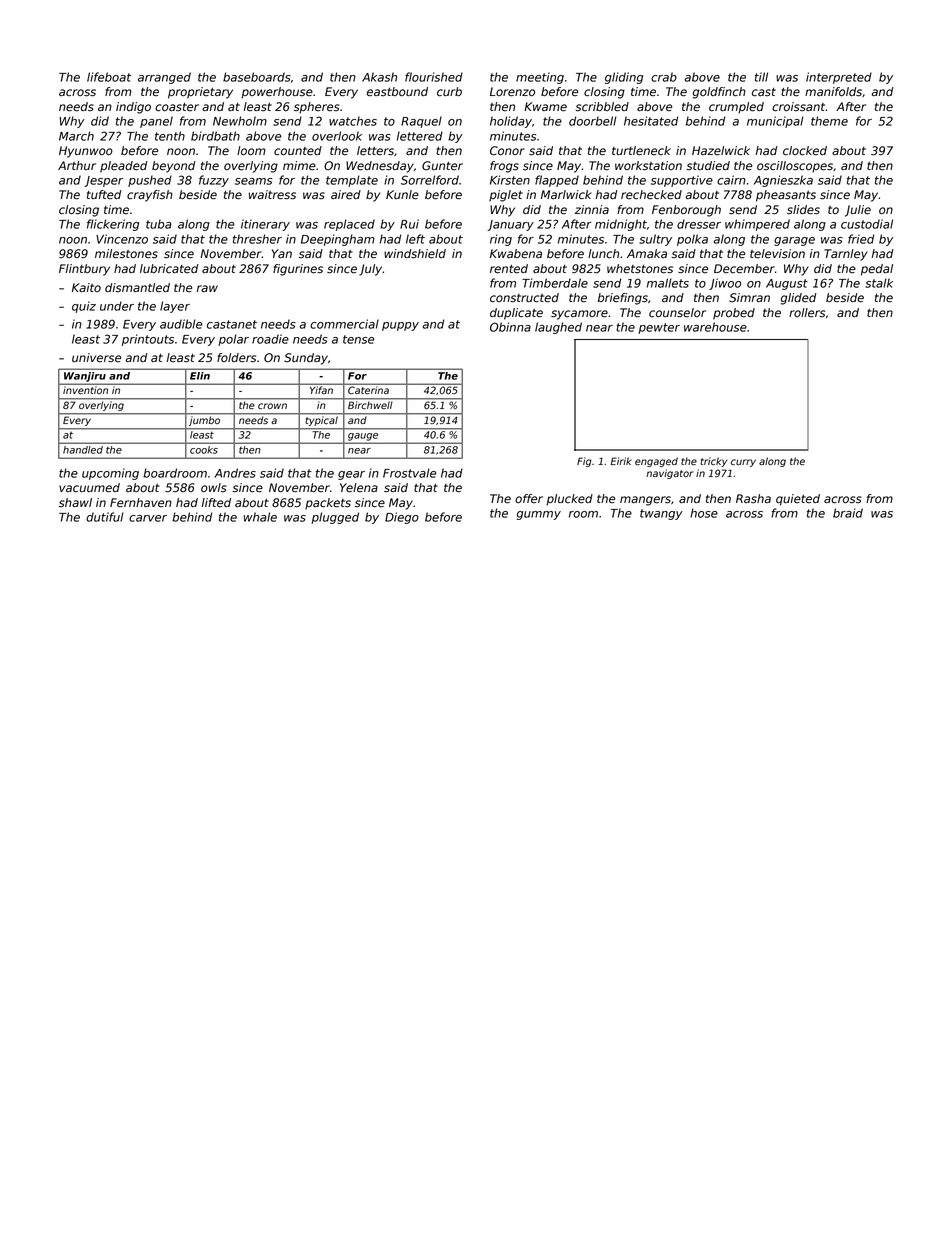 The image size is (952, 1233). Describe the element at coordinates (529, 499) in the screenshot. I see `offer` at that location.
